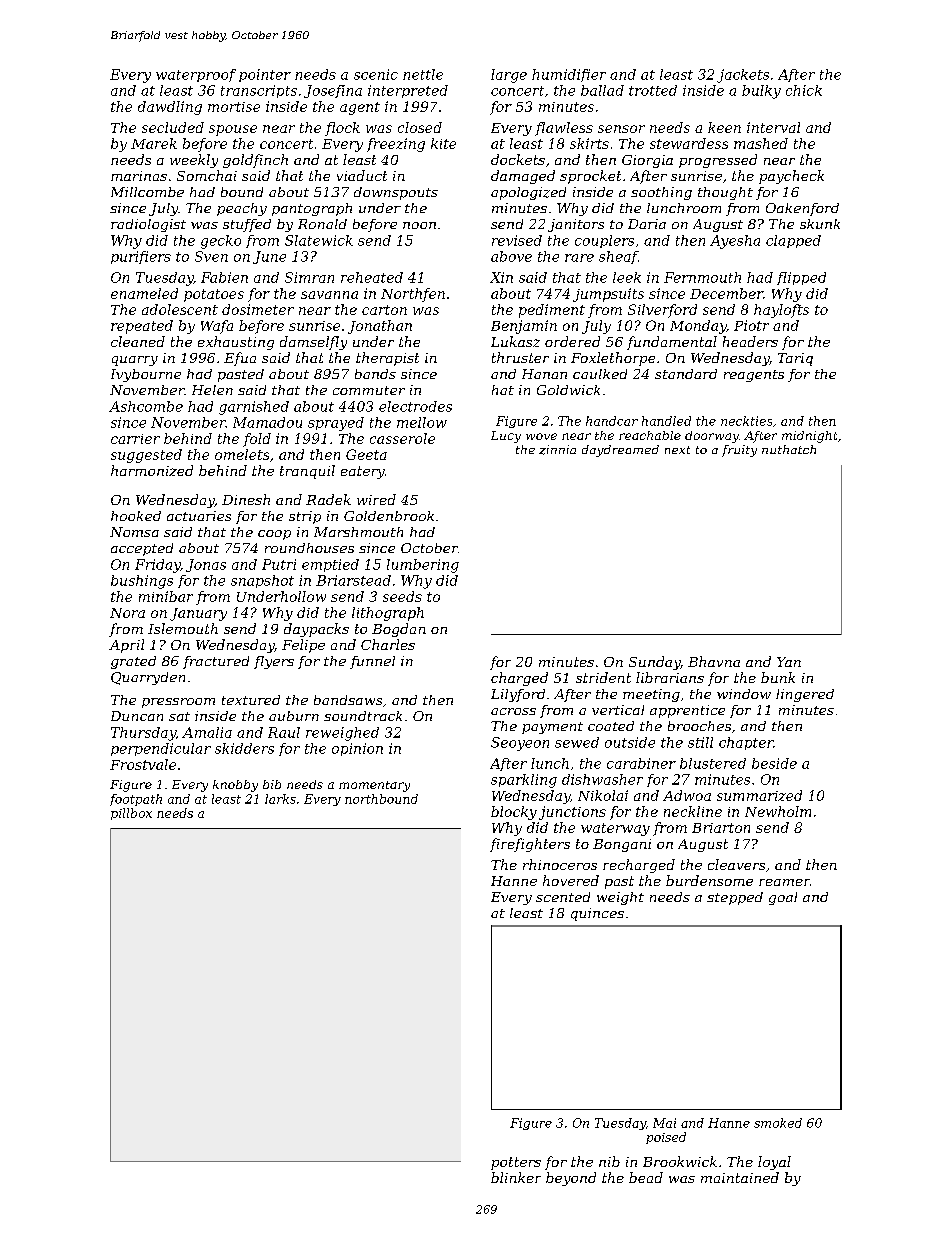 This screenshot has width=952, height=1233. I want to click on Oakenford, so click(802, 209).
